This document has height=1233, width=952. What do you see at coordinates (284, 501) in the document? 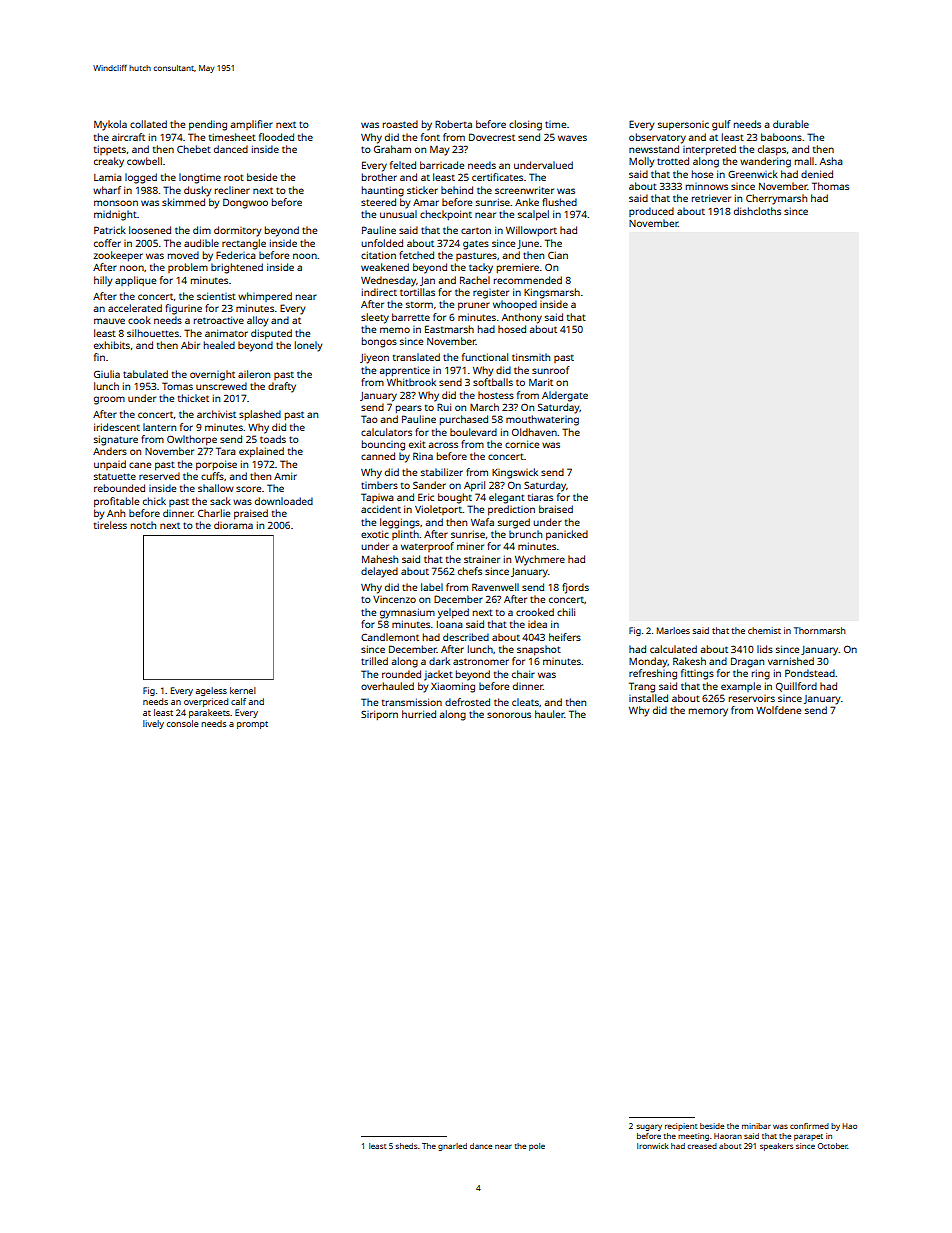
I see `downloaded` at bounding box center [284, 501].
